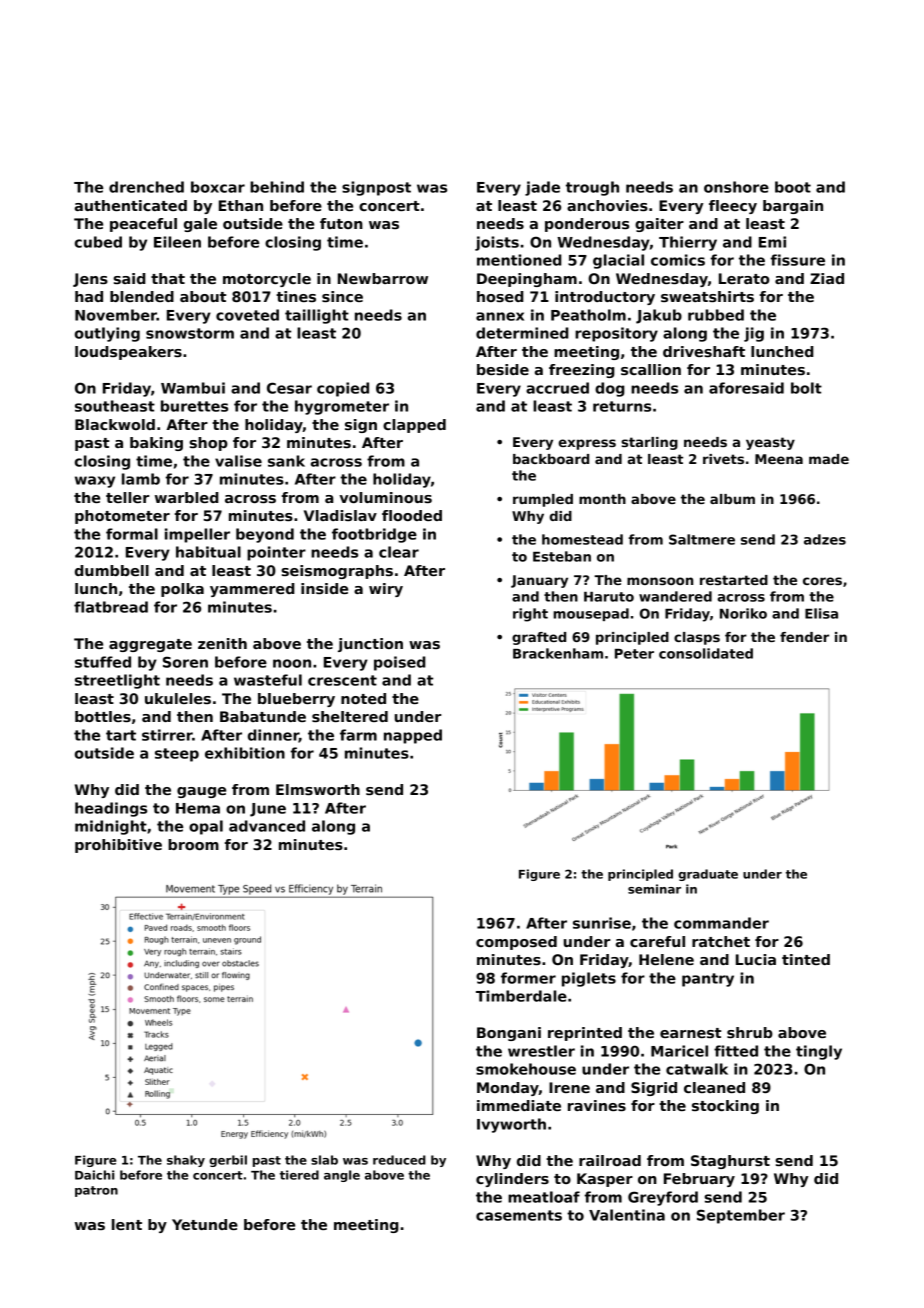  Describe the element at coordinates (708, 875) in the screenshot. I see `graduate` at that location.
